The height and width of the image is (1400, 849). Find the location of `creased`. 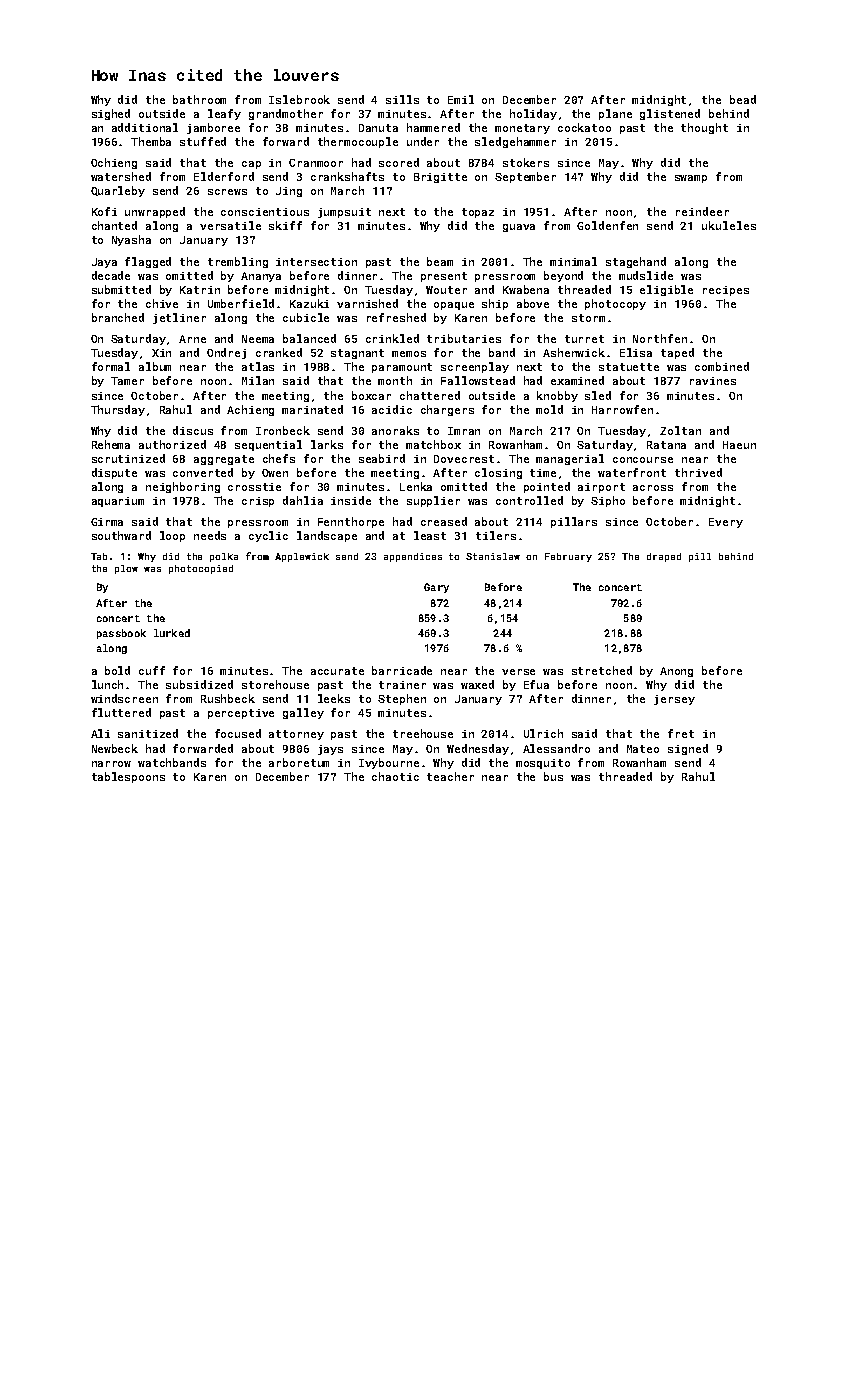

creased is located at coordinates (444, 521).
